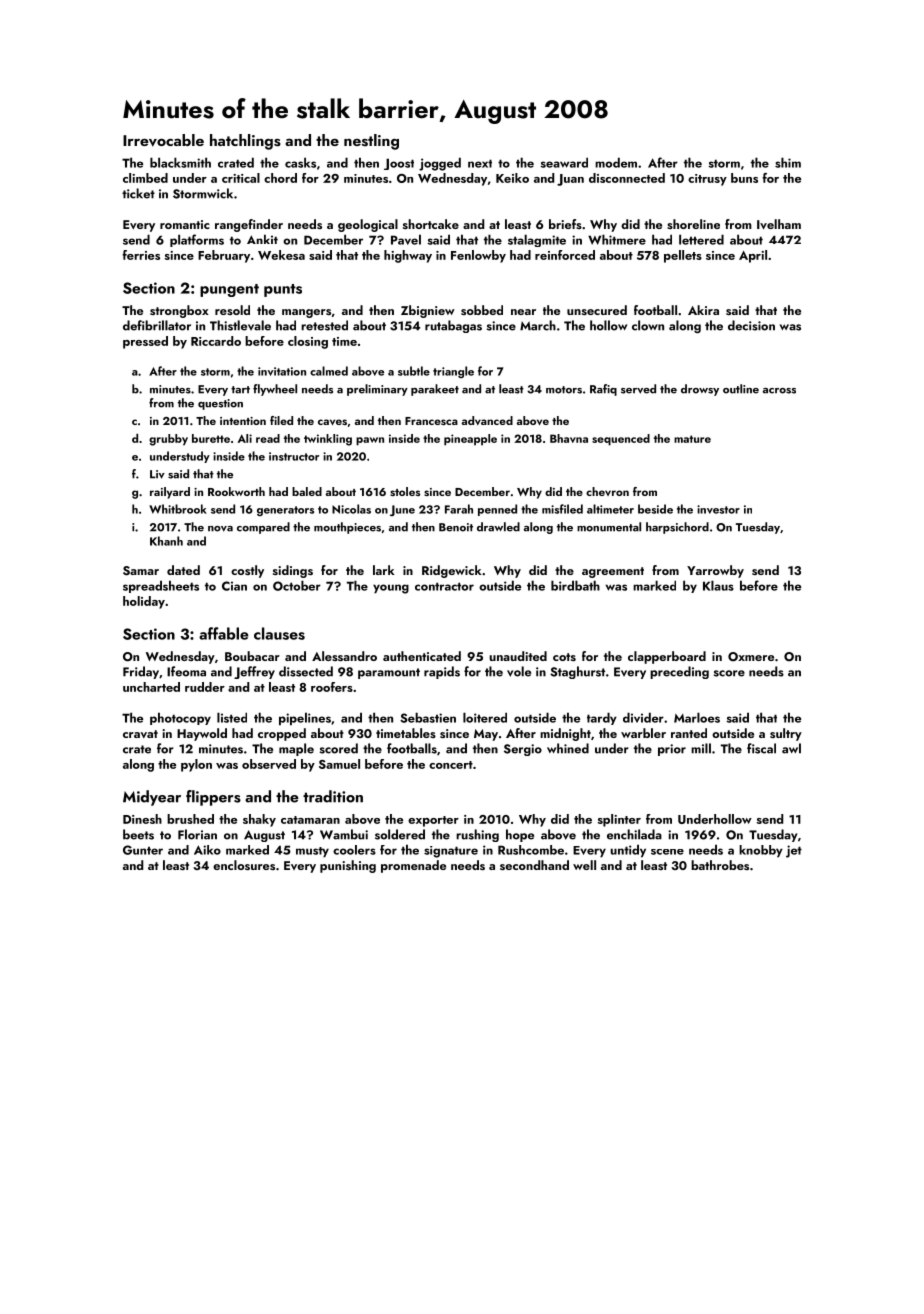 This page has height=1314, width=924. Describe the element at coordinates (168, 440) in the page. I see `grubby` at that location.
